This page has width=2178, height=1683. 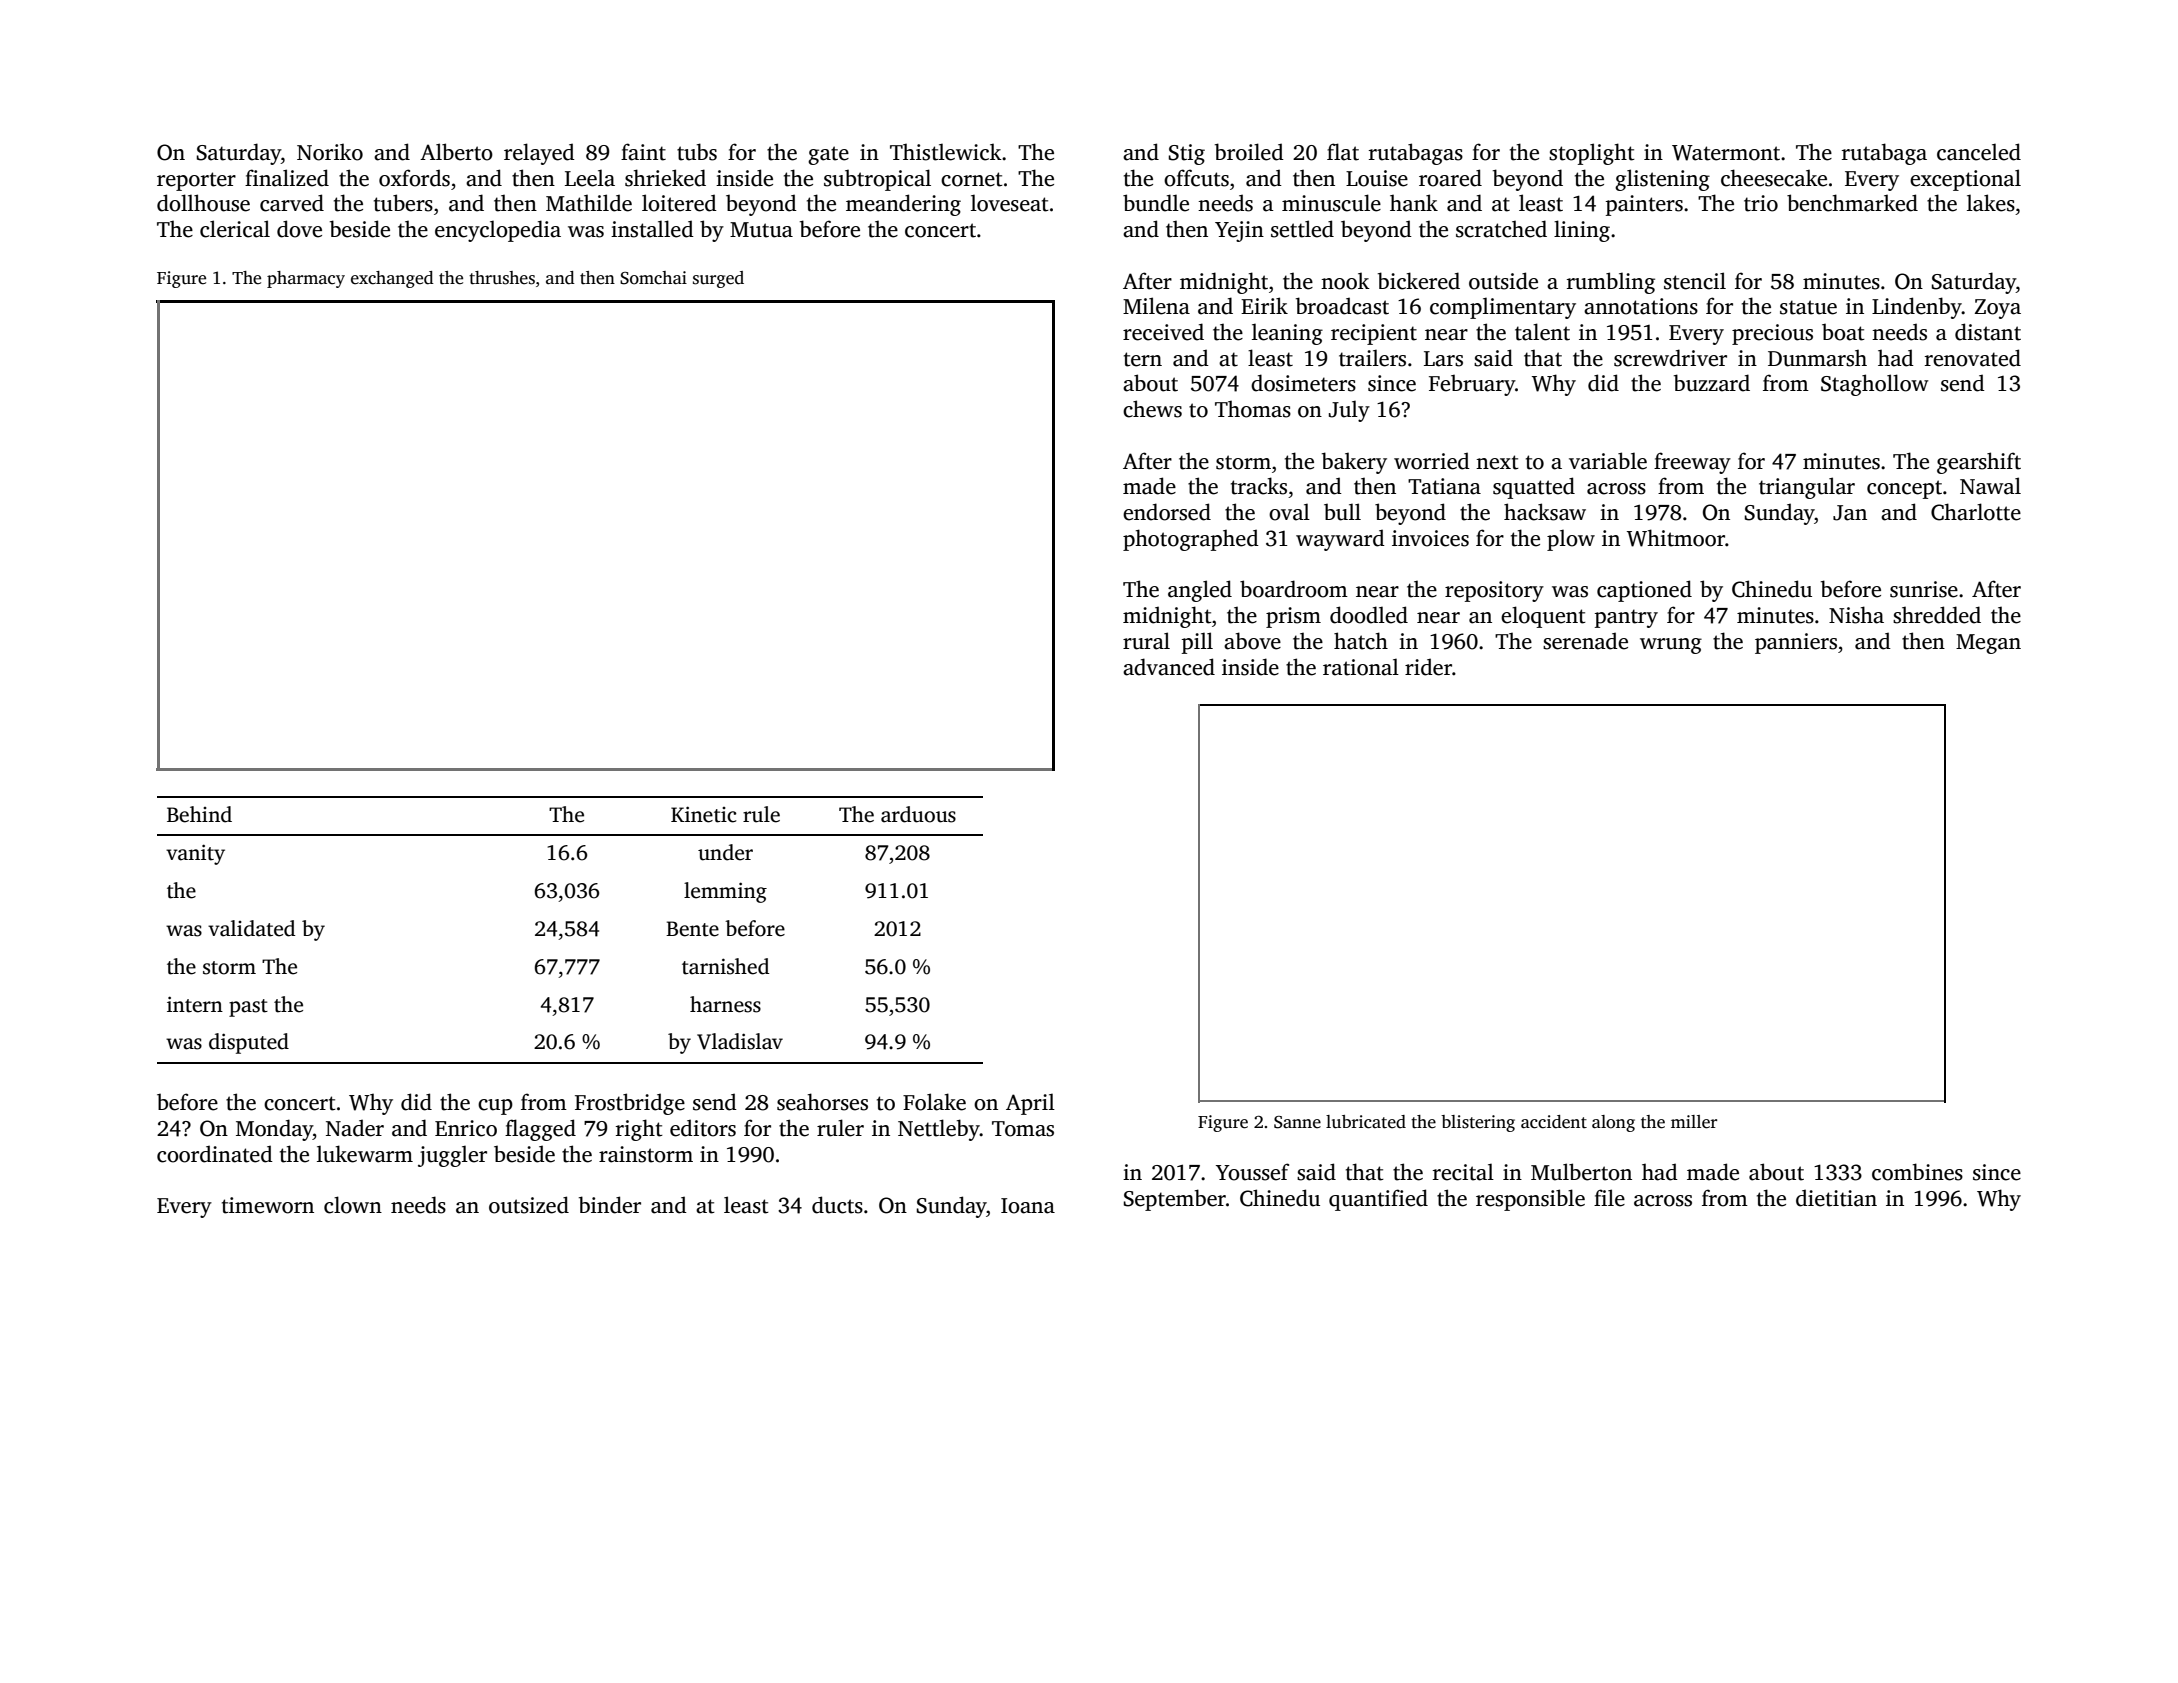 What do you see at coordinates (1796, 643) in the page?
I see `panniers` at bounding box center [1796, 643].
